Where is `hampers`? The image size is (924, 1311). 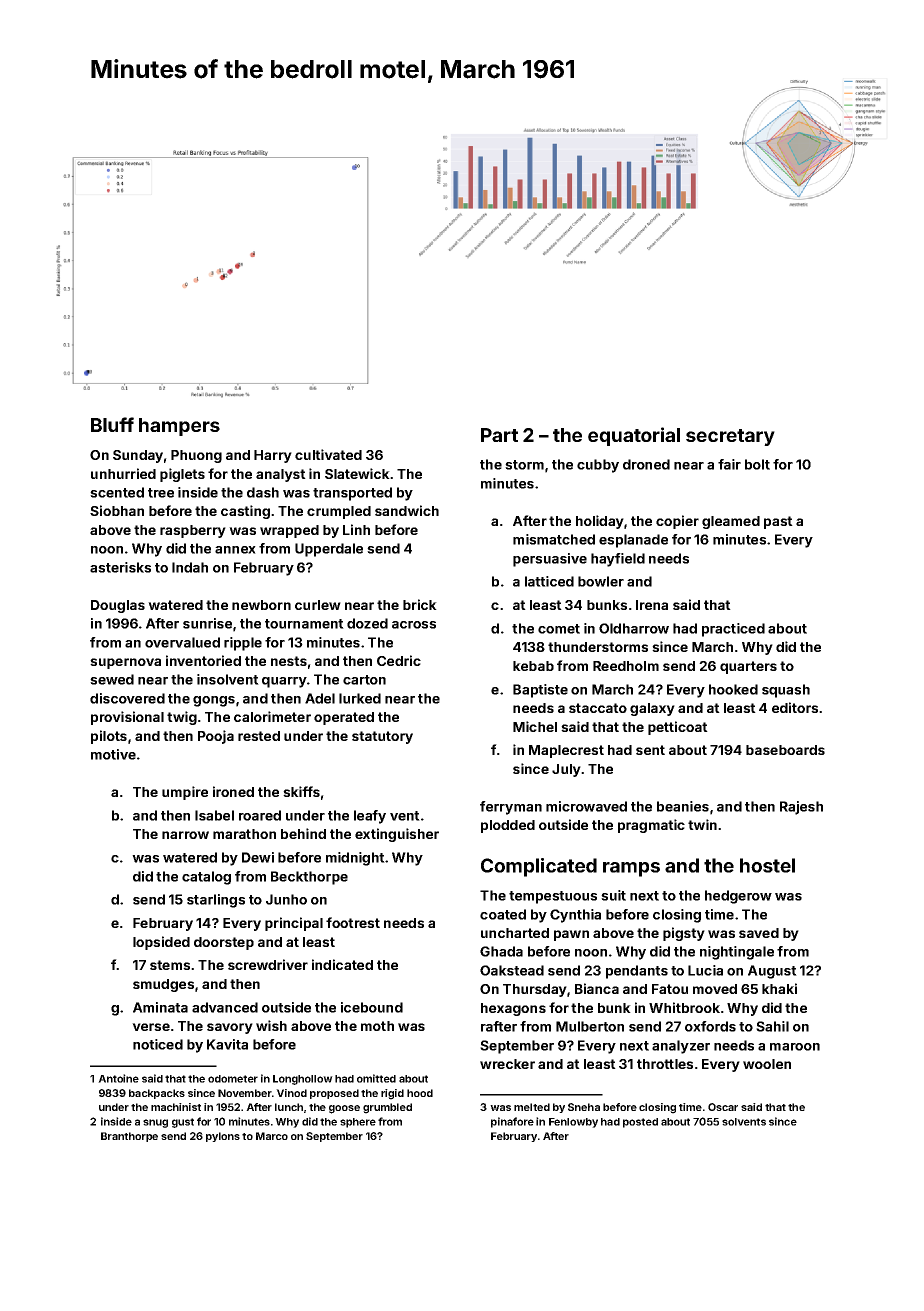 hampers is located at coordinates (179, 427).
